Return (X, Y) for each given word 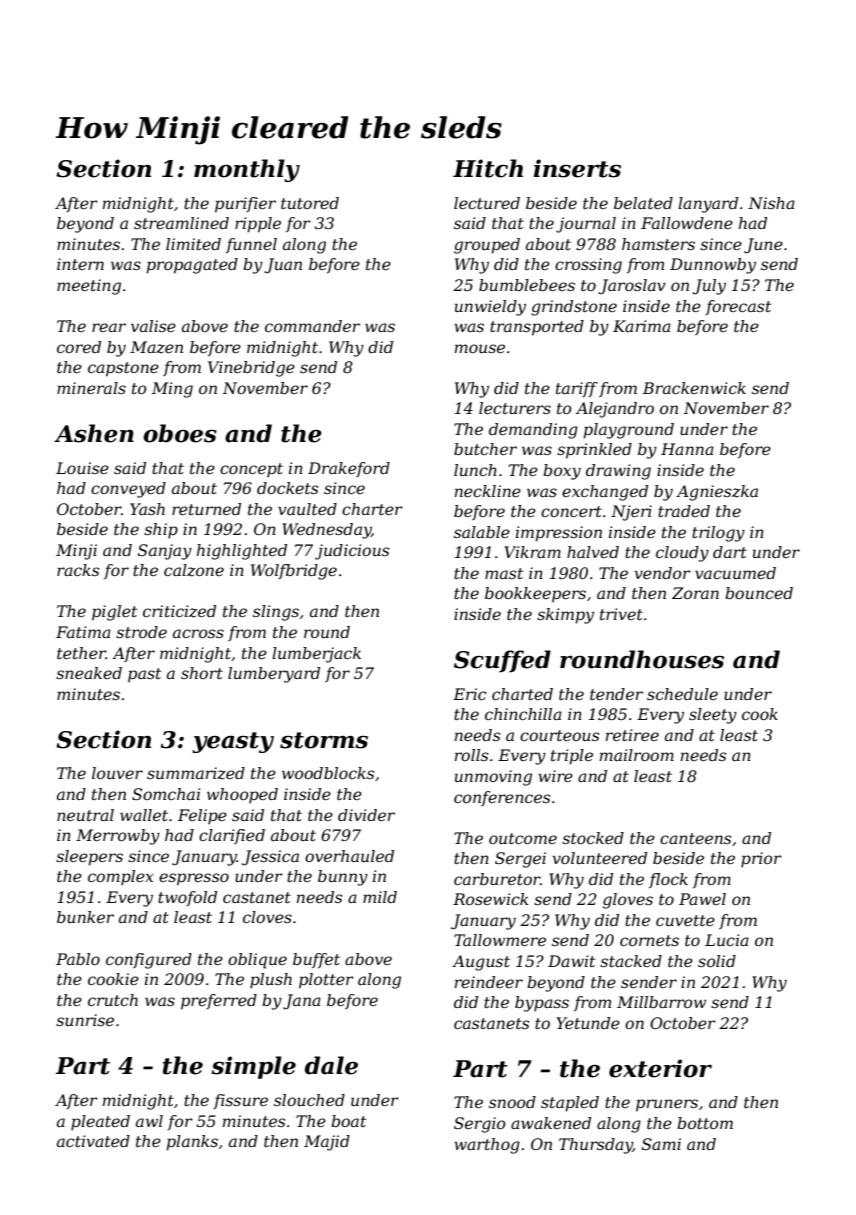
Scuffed (502, 661)
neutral (85, 815)
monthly (247, 170)
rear (109, 327)
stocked (593, 838)
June (763, 246)
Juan (283, 266)
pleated (100, 1122)
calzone (194, 570)
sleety (713, 716)
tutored (310, 203)
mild (380, 897)
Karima (642, 326)
